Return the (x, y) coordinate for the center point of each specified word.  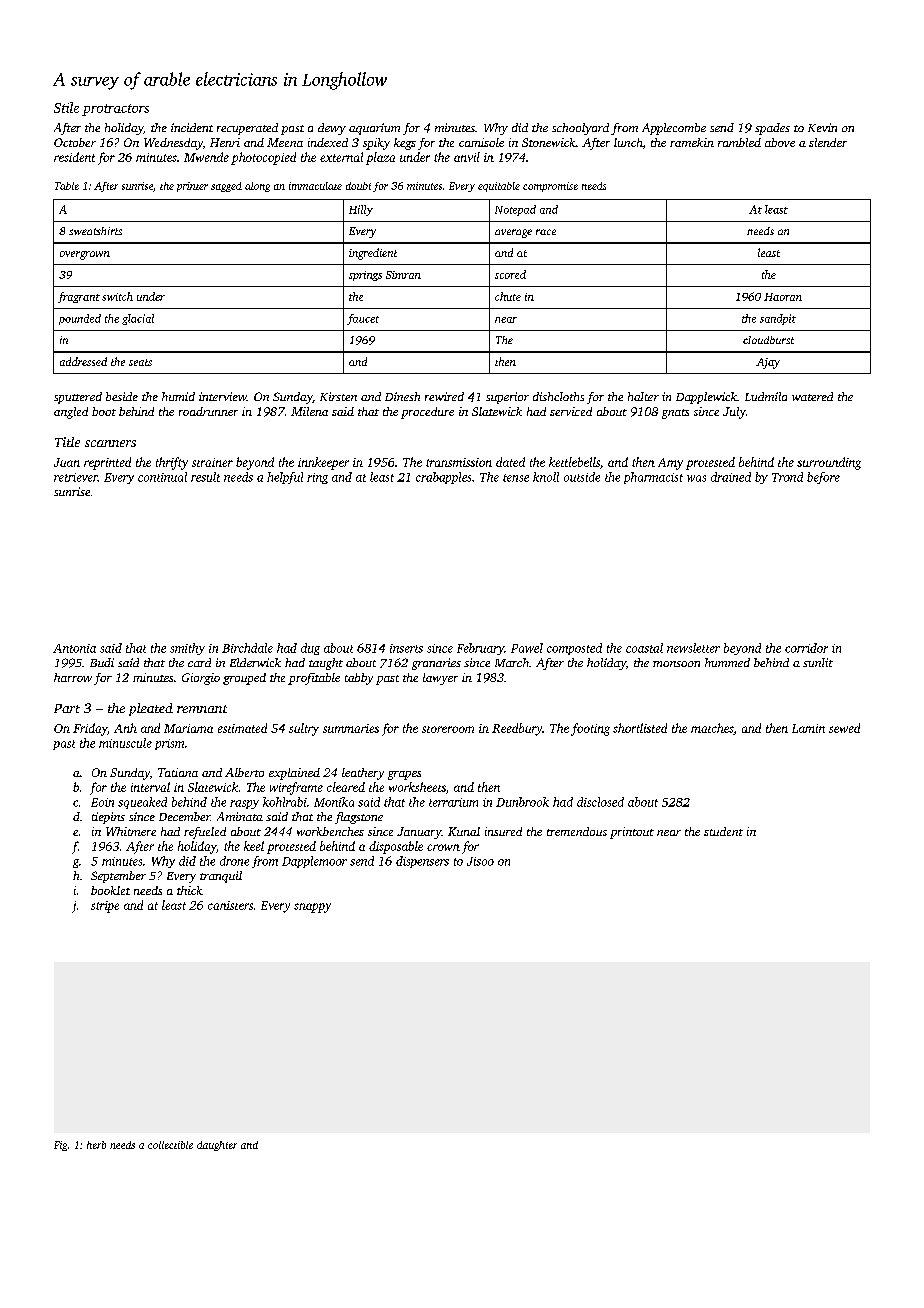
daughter (217, 1146)
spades (772, 129)
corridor (806, 648)
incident (192, 127)
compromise (550, 187)
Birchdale (247, 648)
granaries (436, 664)
